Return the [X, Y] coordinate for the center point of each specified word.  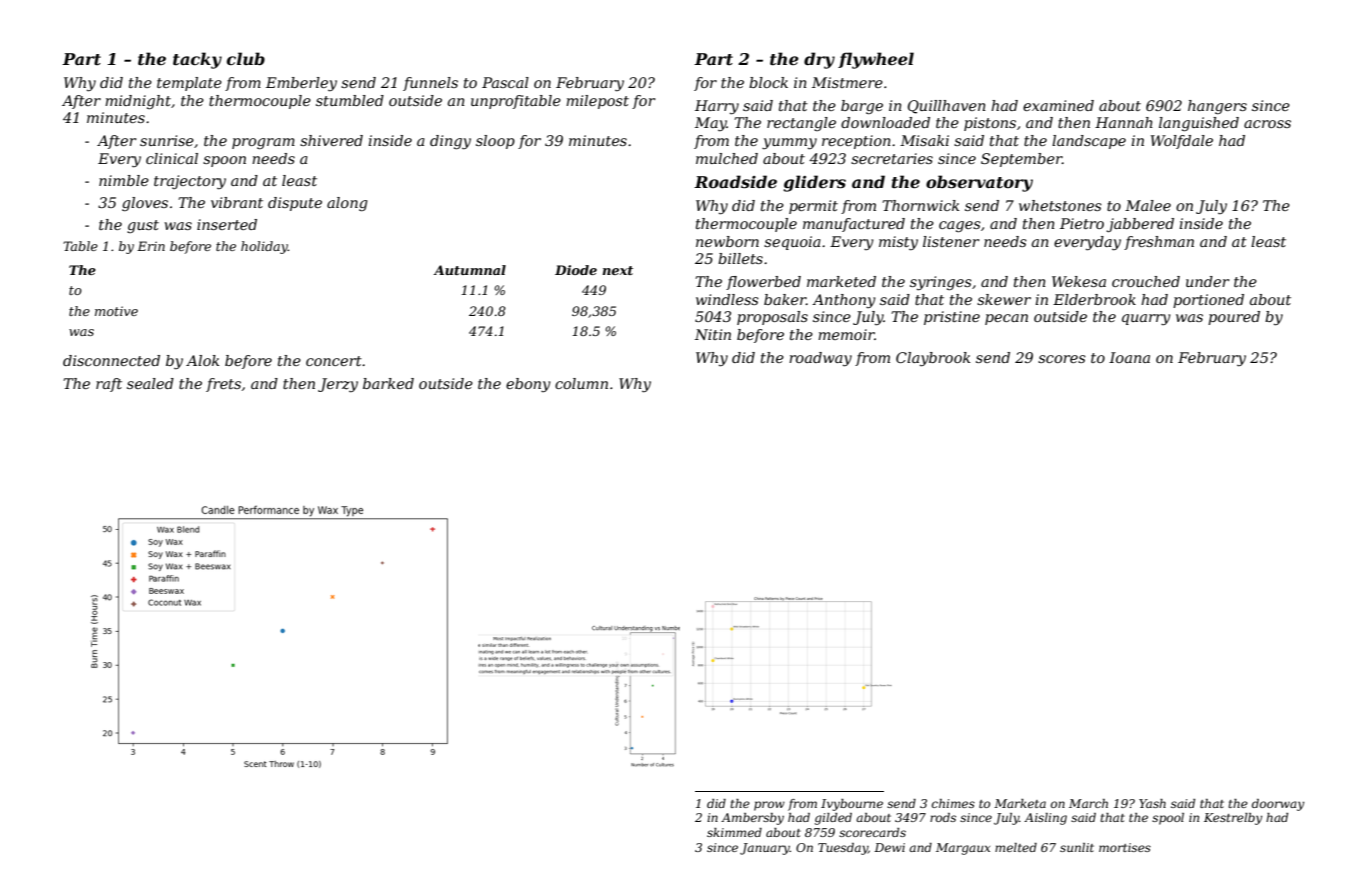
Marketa [1020, 803]
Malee [1148, 205]
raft [109, 385]
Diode [576, 270]
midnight [138, 102]
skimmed [734, 832]
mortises [1125, 847]
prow [769, 806]
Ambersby [752, 819]
